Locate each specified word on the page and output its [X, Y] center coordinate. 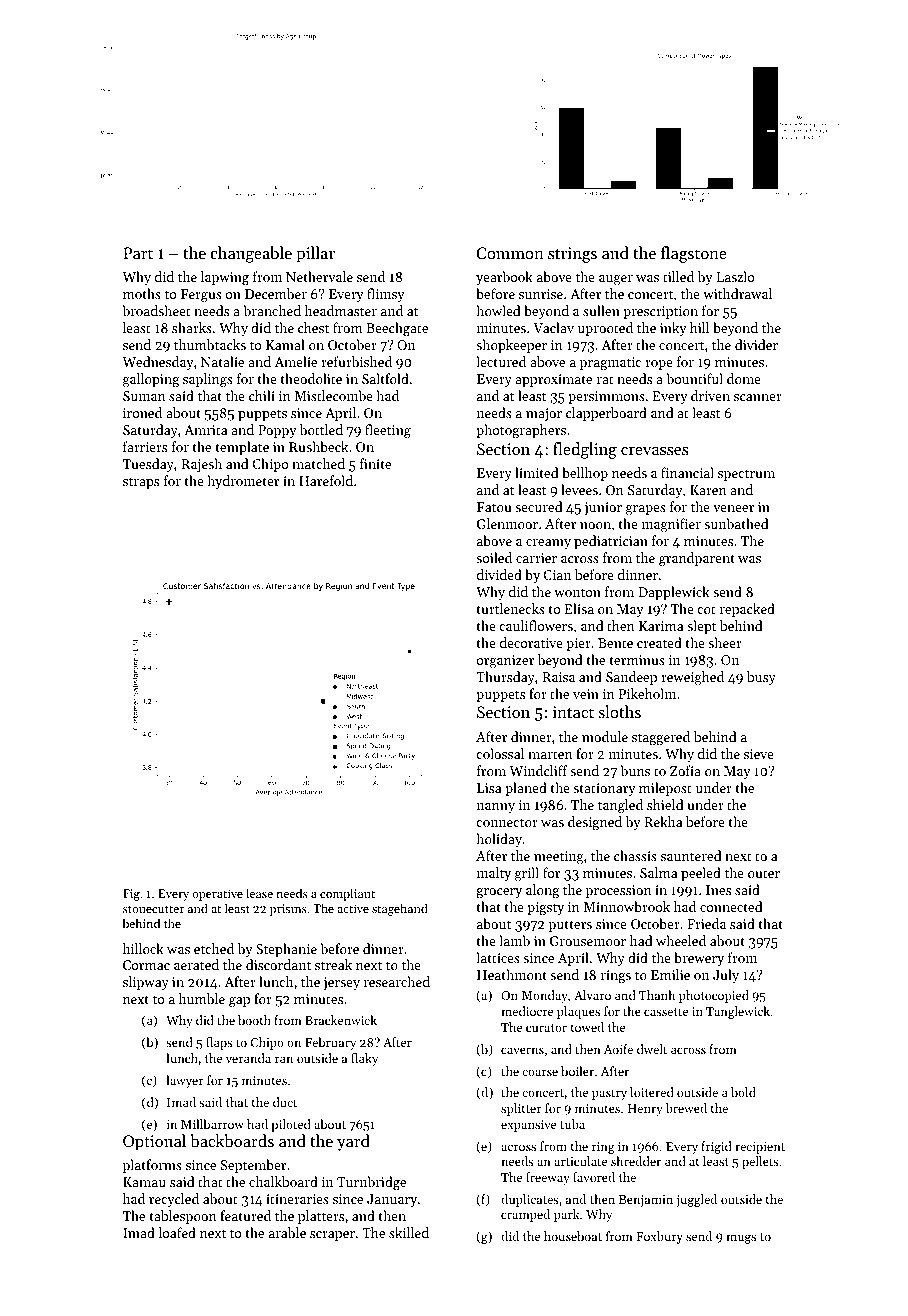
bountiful [694, 378]
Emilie [670, 974]
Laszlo [735, 276]
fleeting [388, 431]
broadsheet [156, 310]
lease [259, 893]
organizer [505, 661]
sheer [725, 642]
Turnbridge [371, 1183]
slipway [146, 983]
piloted [291, 1125]
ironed [142, 412]
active [353, 908]
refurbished [356, 361]
